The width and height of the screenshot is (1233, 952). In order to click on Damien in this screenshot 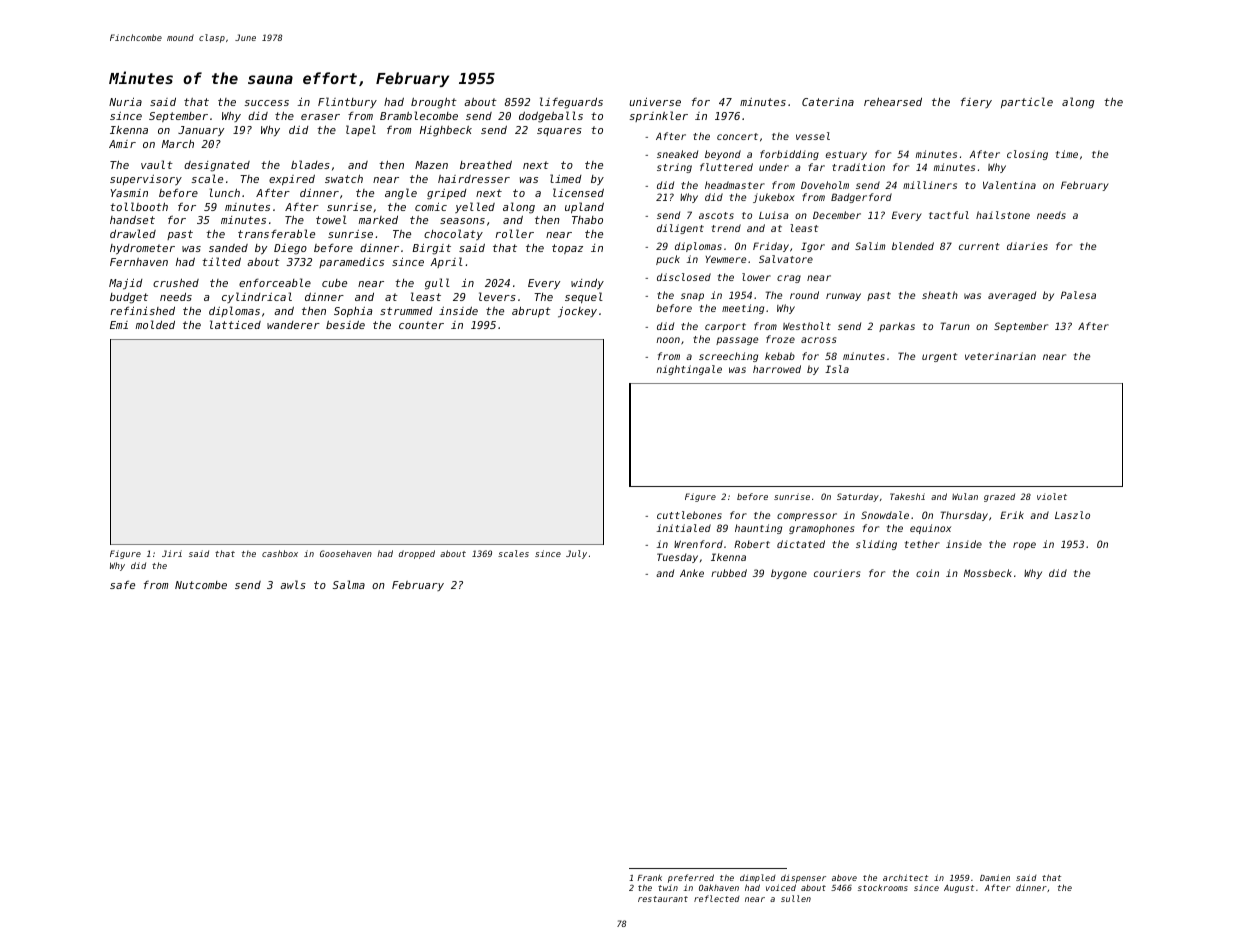, I will do `click(995, 877)`.
